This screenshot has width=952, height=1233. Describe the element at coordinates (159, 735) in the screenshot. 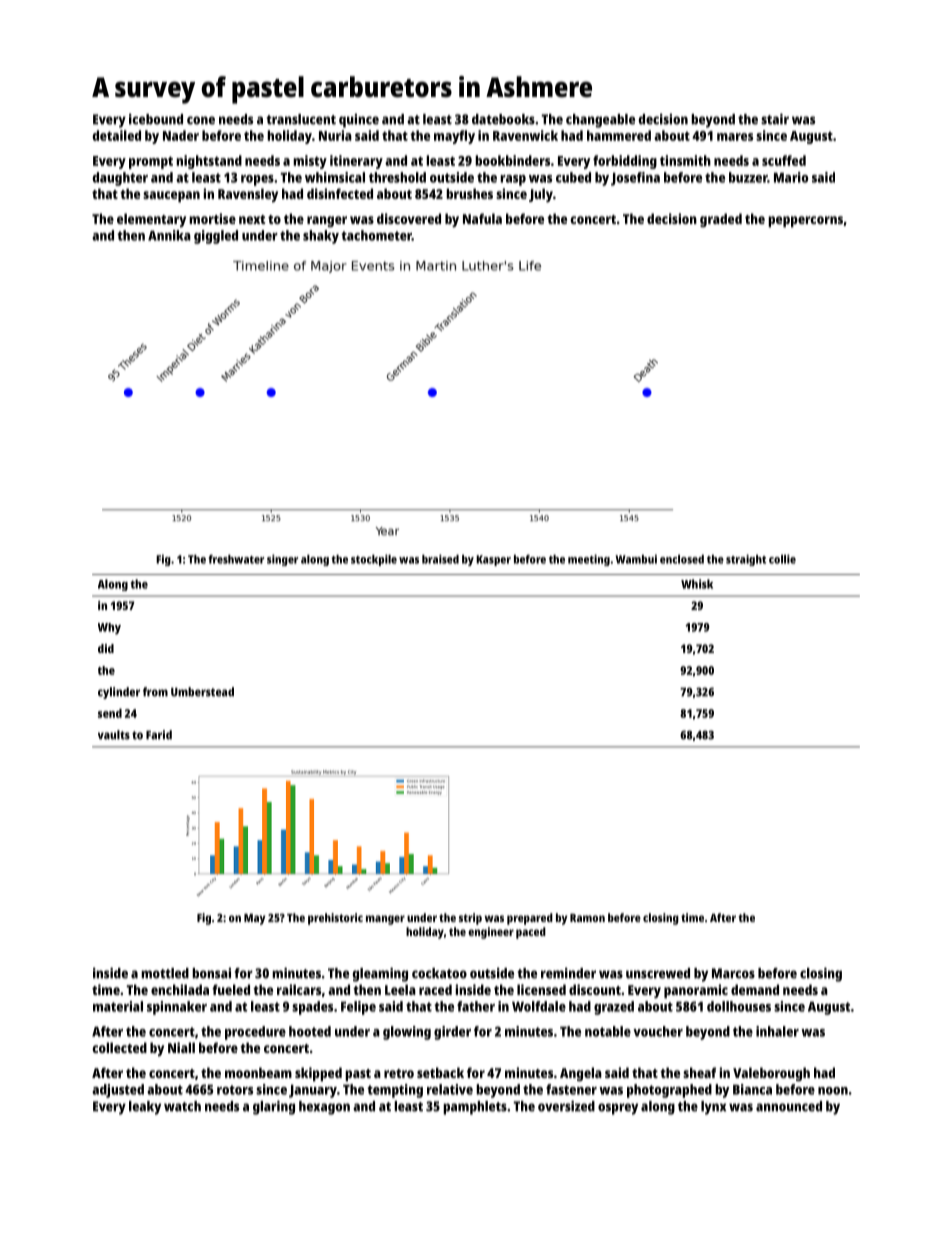

I see `Farid` at that location.
